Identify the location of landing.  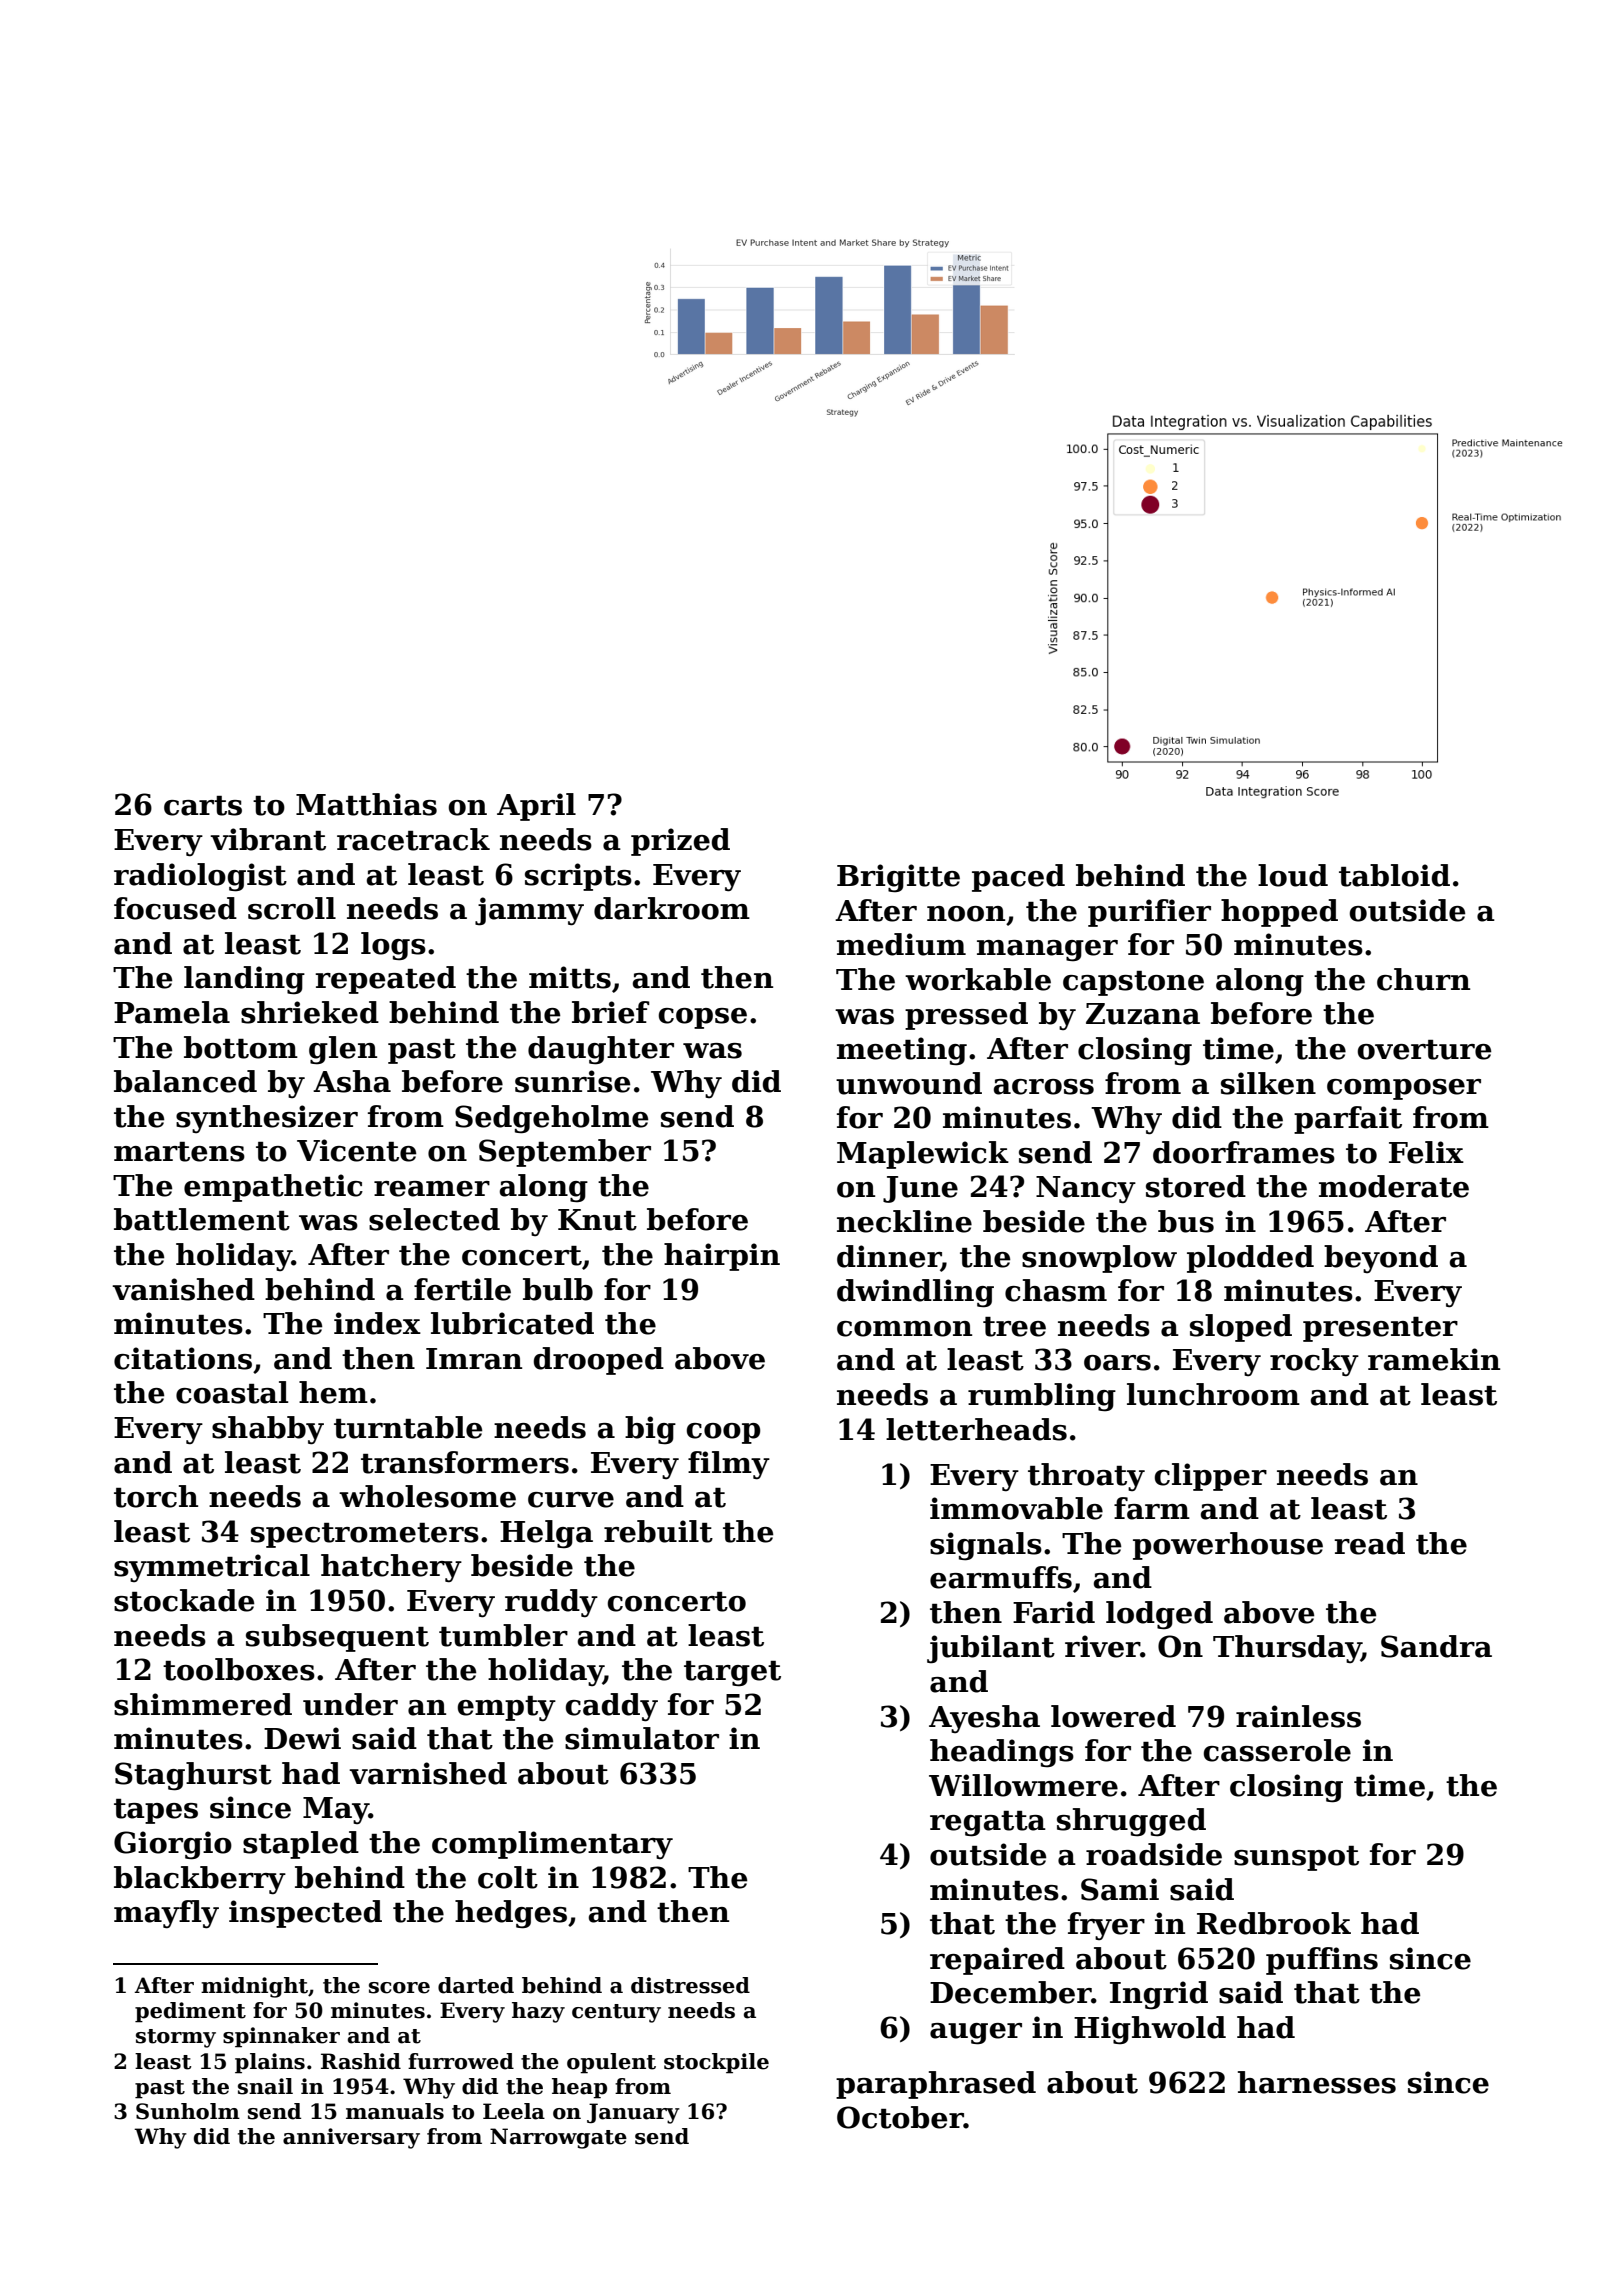
(244, 980).
